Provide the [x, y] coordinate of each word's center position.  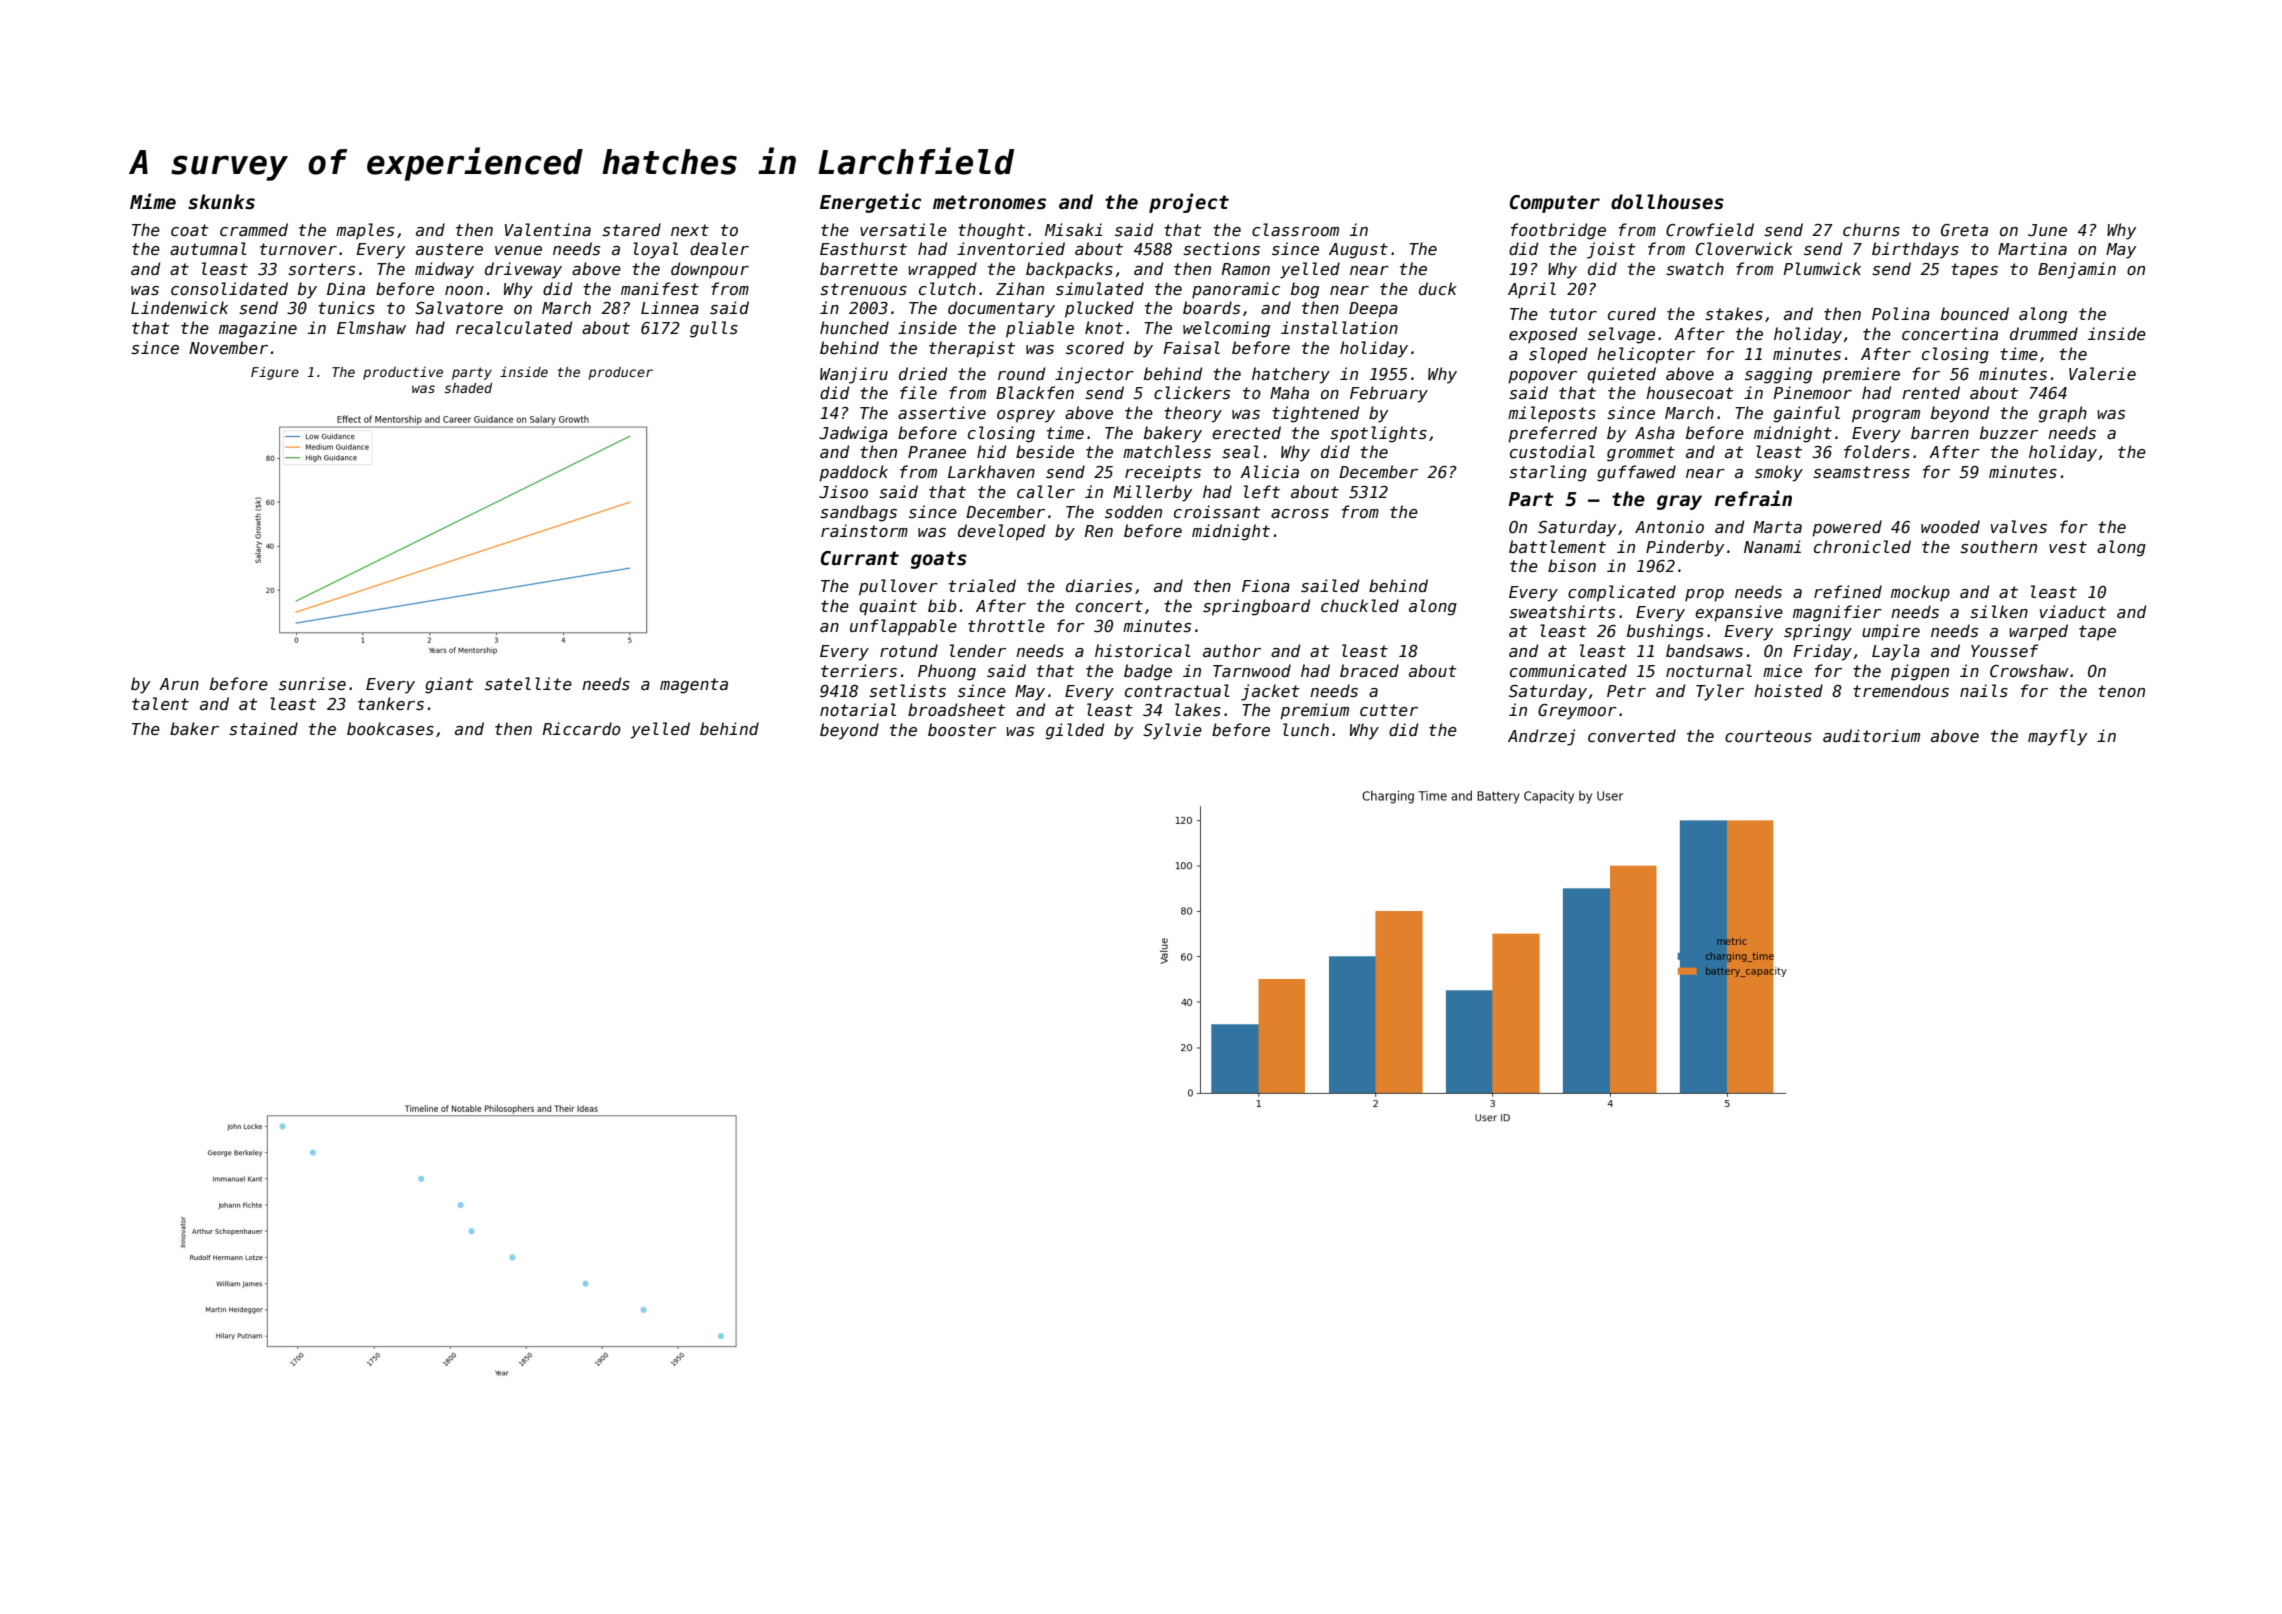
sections [1221, 249]
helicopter [1646, 355]
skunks [221, 202]
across [1300, 513]
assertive [942, 413]
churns [1871, 229]
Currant [860, 558]
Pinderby [1685, 548]
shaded [468, 388]
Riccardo [582, 728]
